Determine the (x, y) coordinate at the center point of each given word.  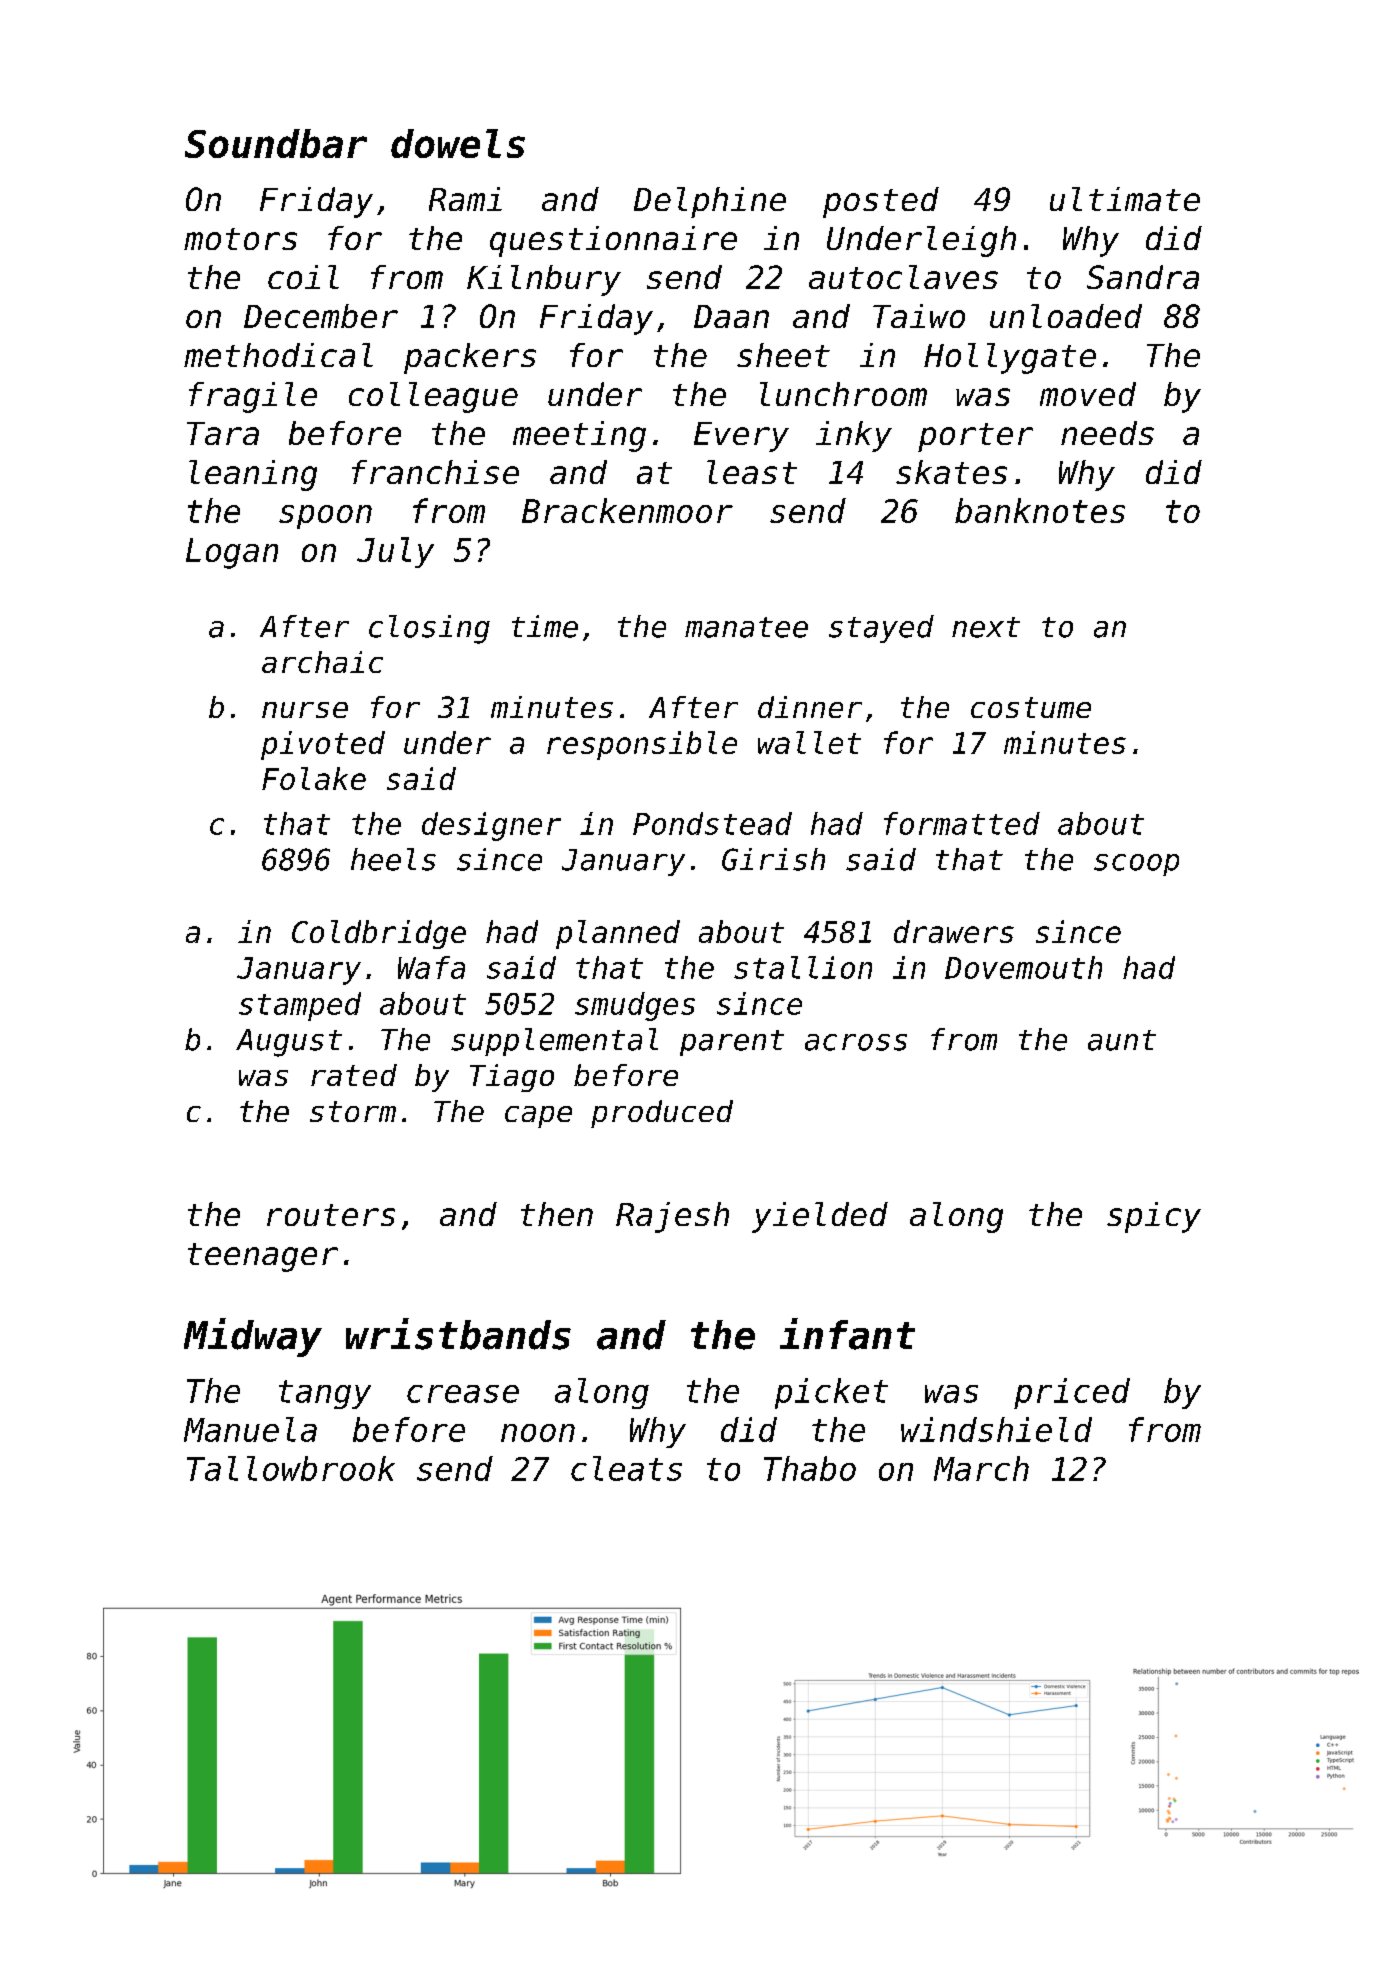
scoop (1136, 865)
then (557, 1214)
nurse (305, 710)
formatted (962, 823)
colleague (433, 397)
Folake (314, 778)
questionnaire (613, 241)
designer (491, 826)
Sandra (1143, 277)
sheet (783, 355)
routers (331, 1215)
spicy (1154, 1217)
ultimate (1125, 199)
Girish (773, 859)
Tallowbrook (291, 1468)
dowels (458, 143)
